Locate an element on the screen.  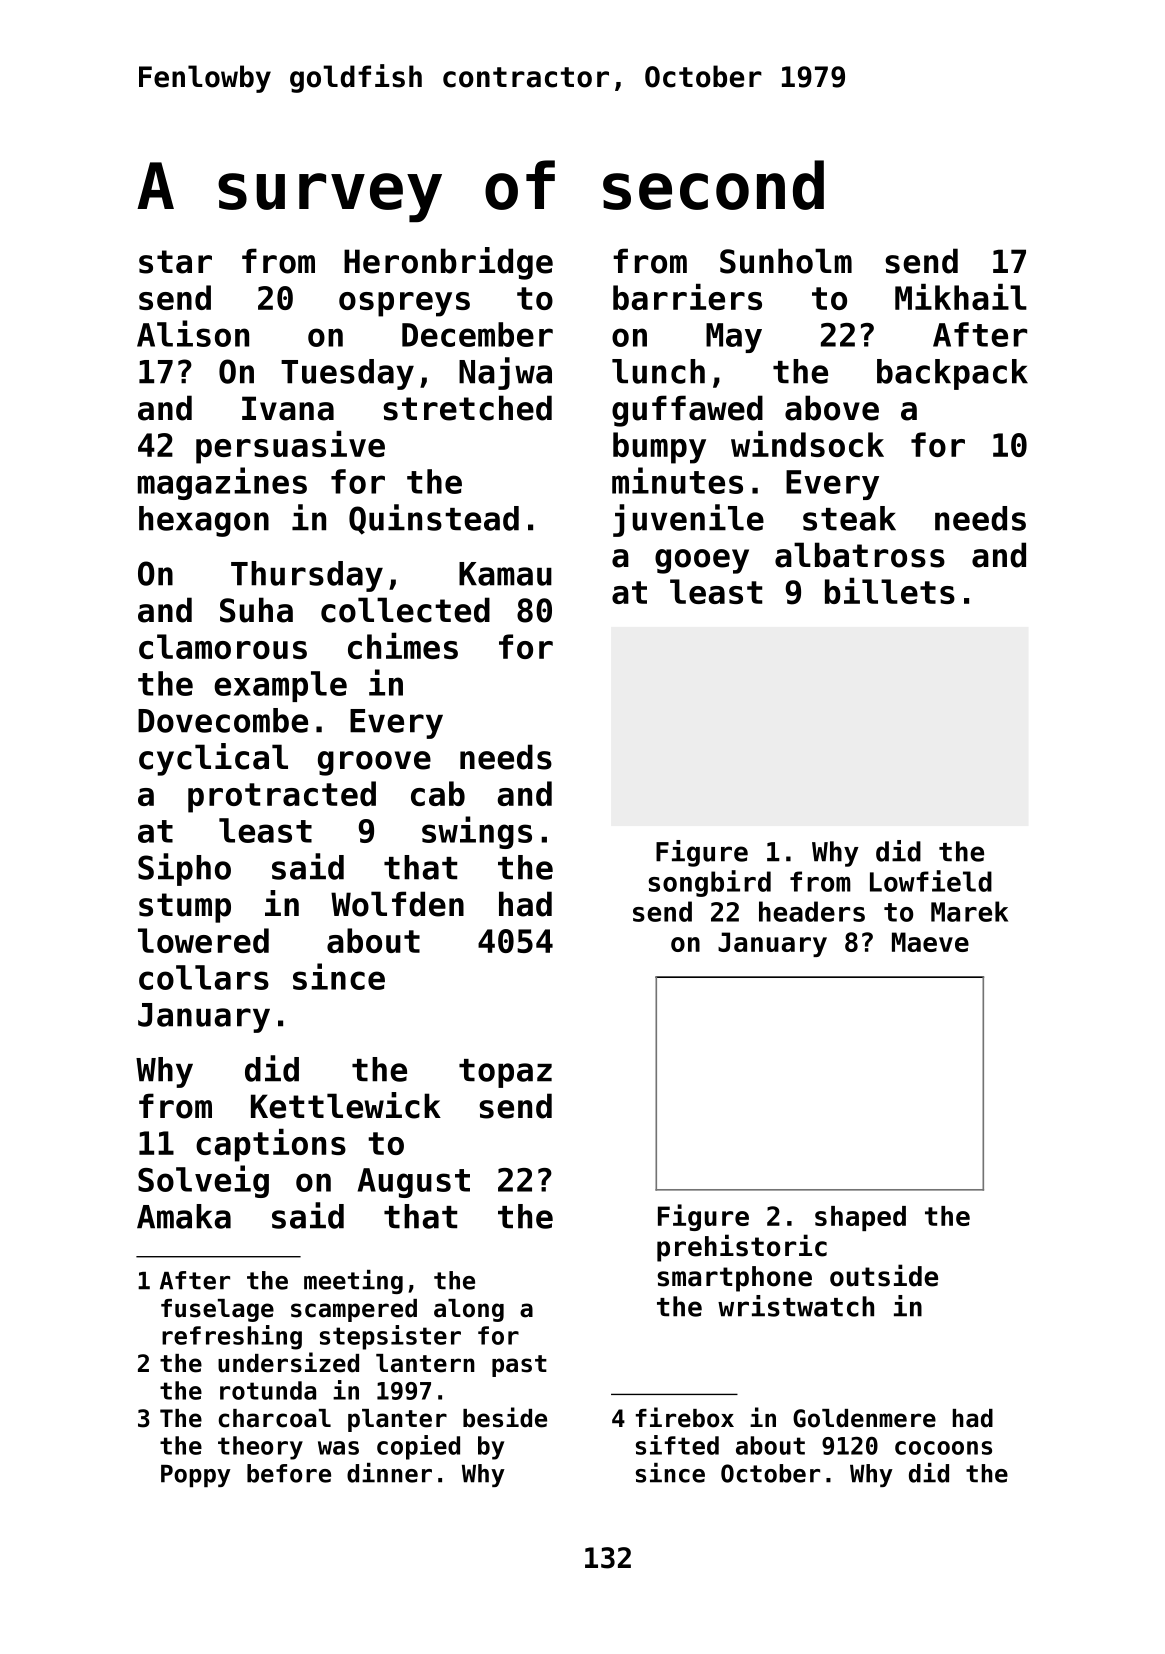
billets is located at coordinates (890, 591).
